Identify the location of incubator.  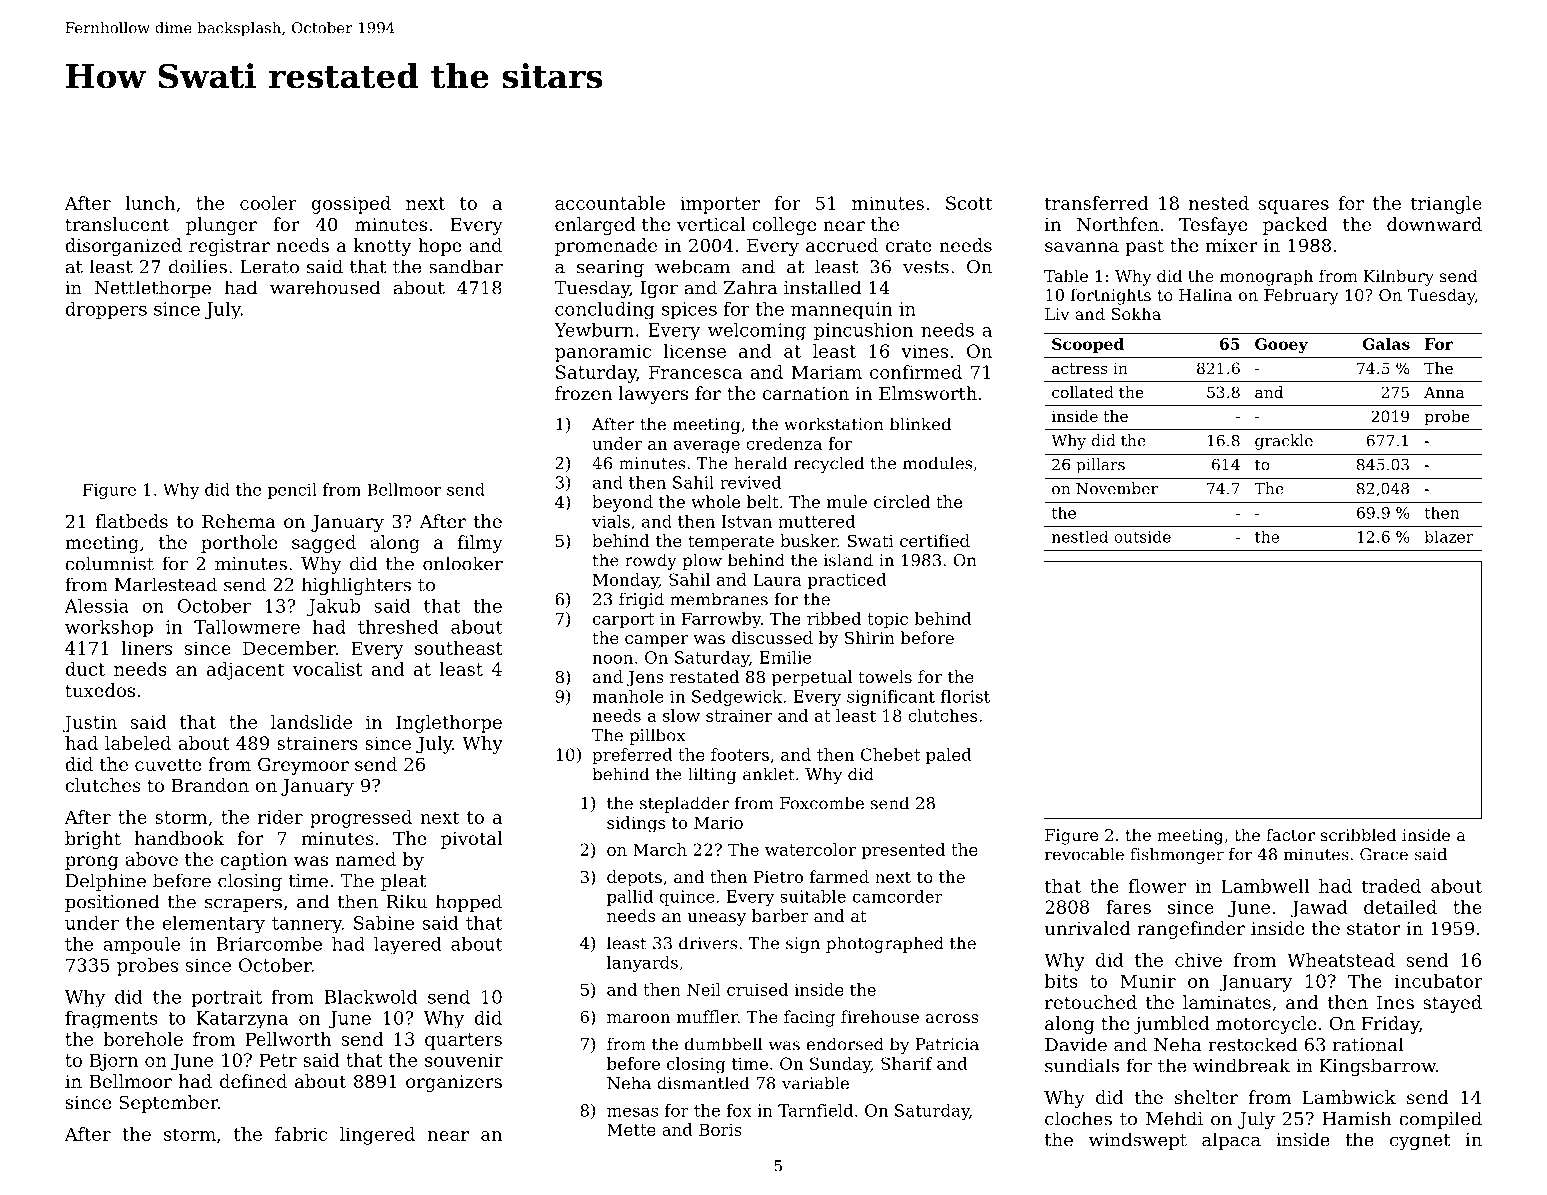
(1438, 981).
